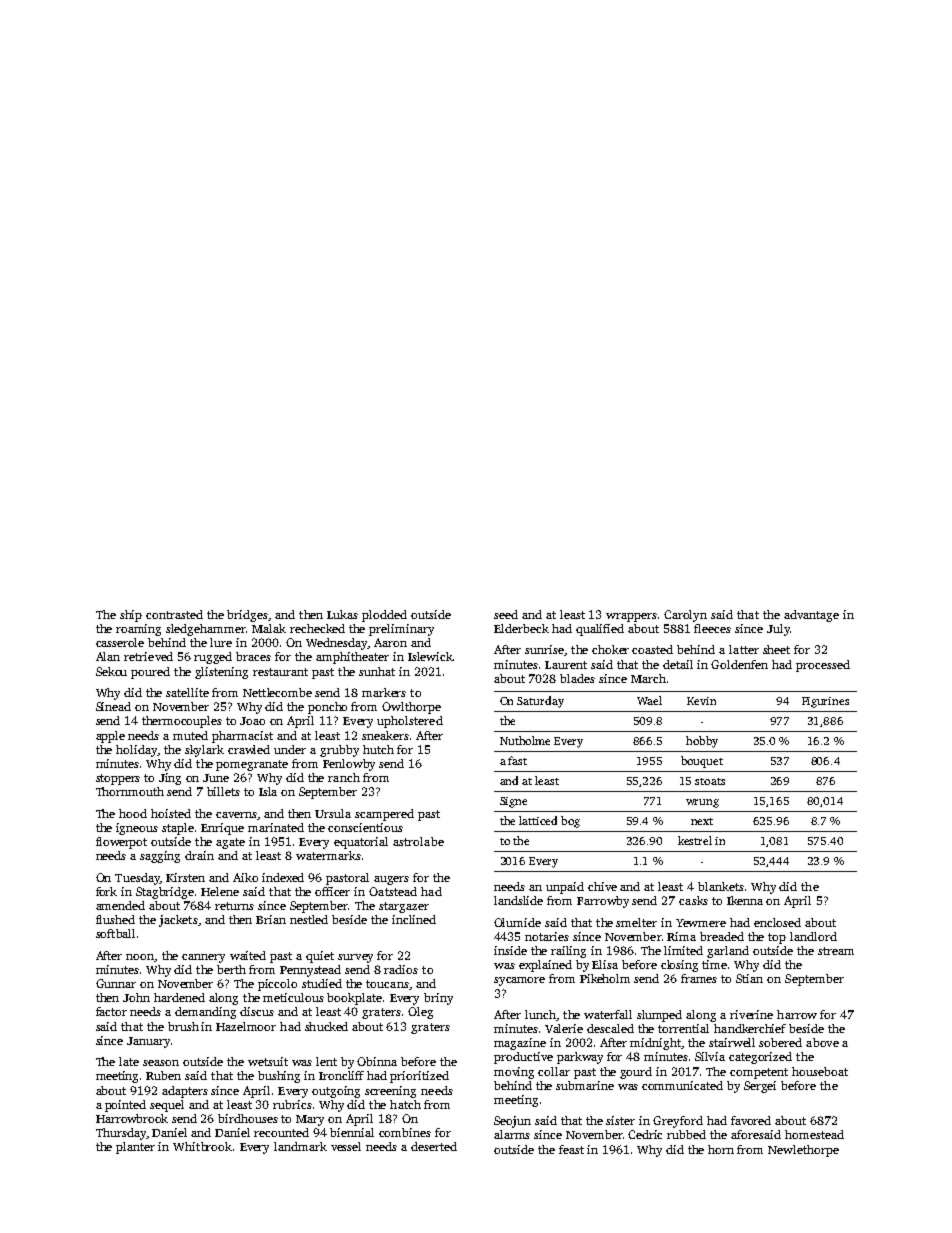 This image has width=952, height=1233. Describe the element at coordinates (520, 1044) in the image. I see `magazine` at that location.
